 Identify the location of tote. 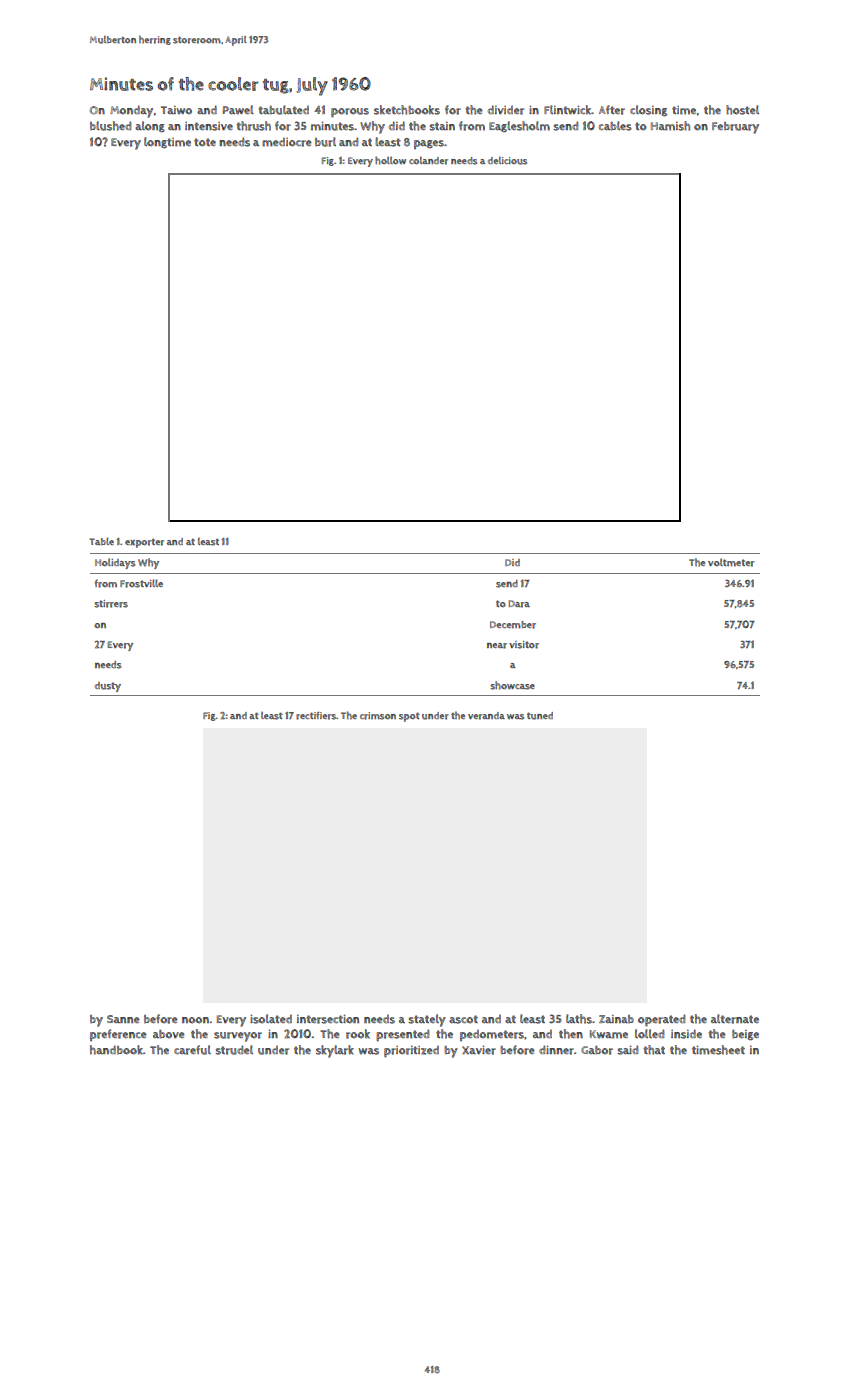
(205, 142).
